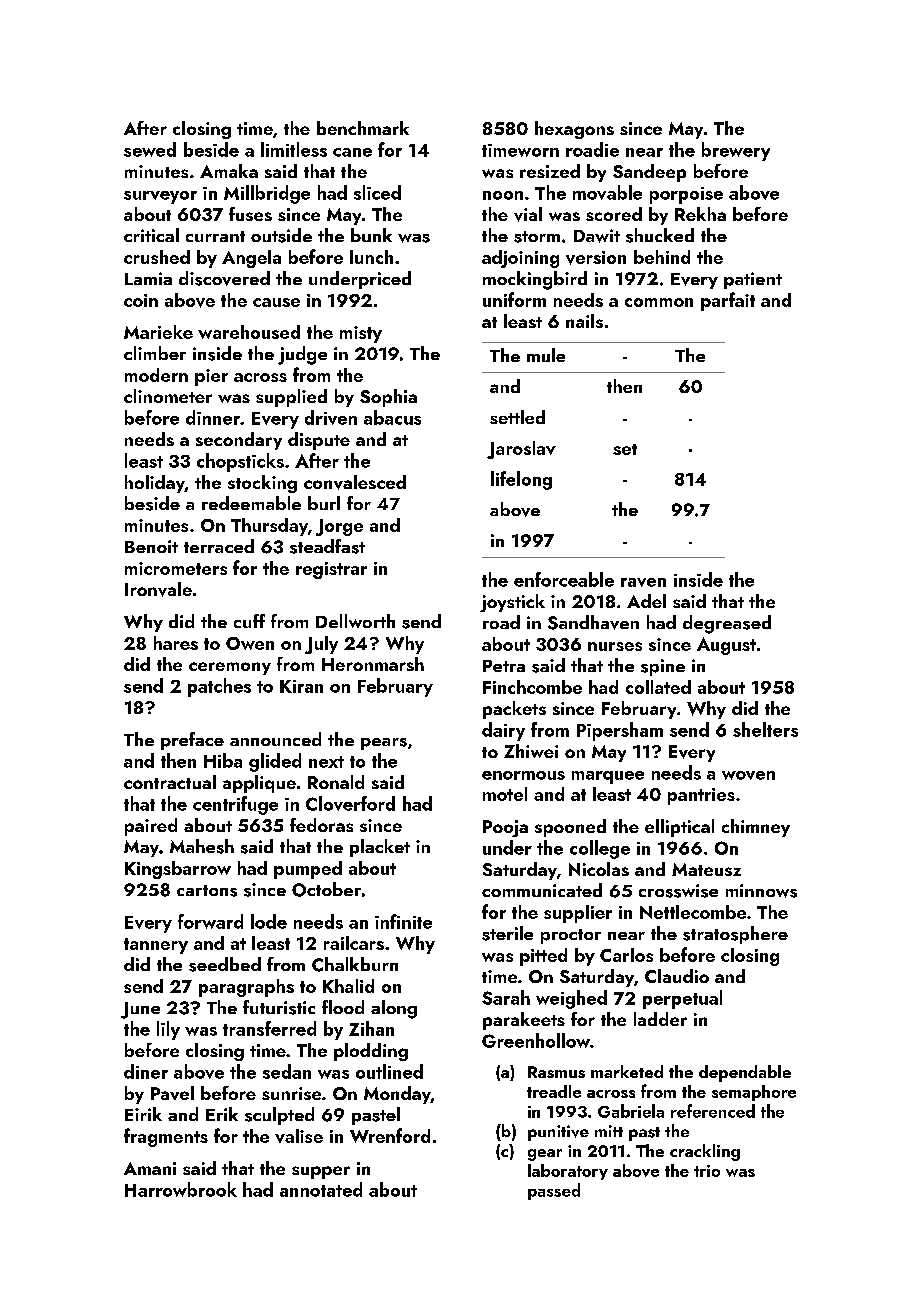 This image has width=924, height=1311. Describe the element at coordinates (727, 624) in the image. I see `degreased` at that location.
